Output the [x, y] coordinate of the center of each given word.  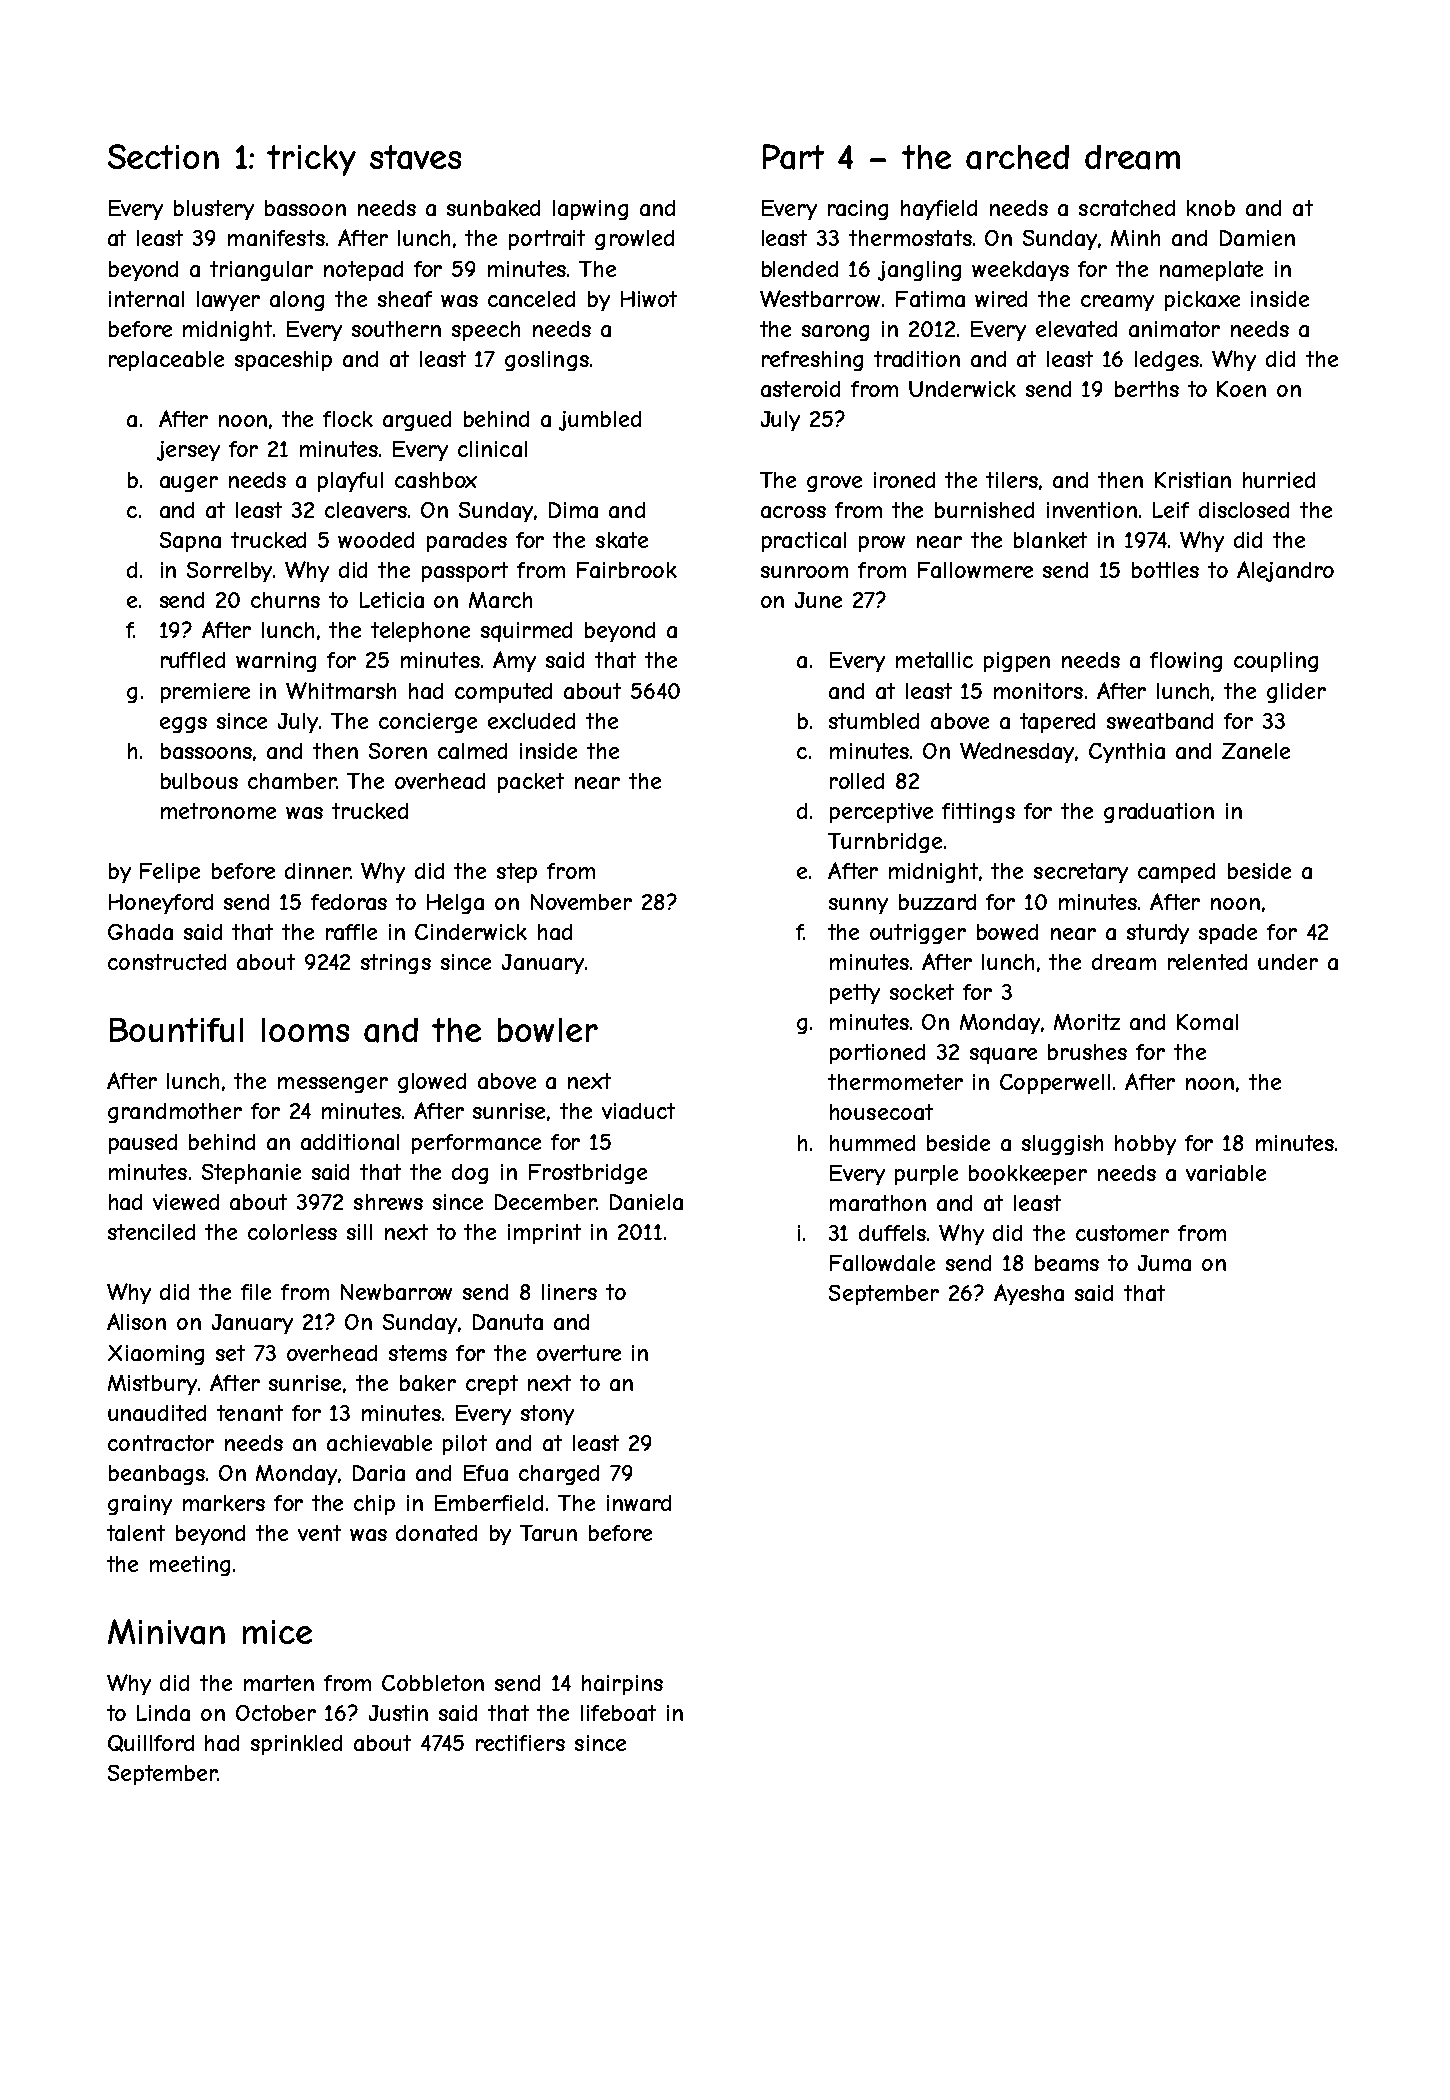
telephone [420, 632]
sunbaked [493, 208]
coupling [1276, 662]
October [276, 1713]
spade [1228, 934]
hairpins [622, 1685]
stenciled [151, 1232]
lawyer [228, 301]
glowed [432, 1083]
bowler [548, 1030]
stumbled [874, 721]
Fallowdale [882, 1263]
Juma [1164, 1263]
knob [1211, 208]
